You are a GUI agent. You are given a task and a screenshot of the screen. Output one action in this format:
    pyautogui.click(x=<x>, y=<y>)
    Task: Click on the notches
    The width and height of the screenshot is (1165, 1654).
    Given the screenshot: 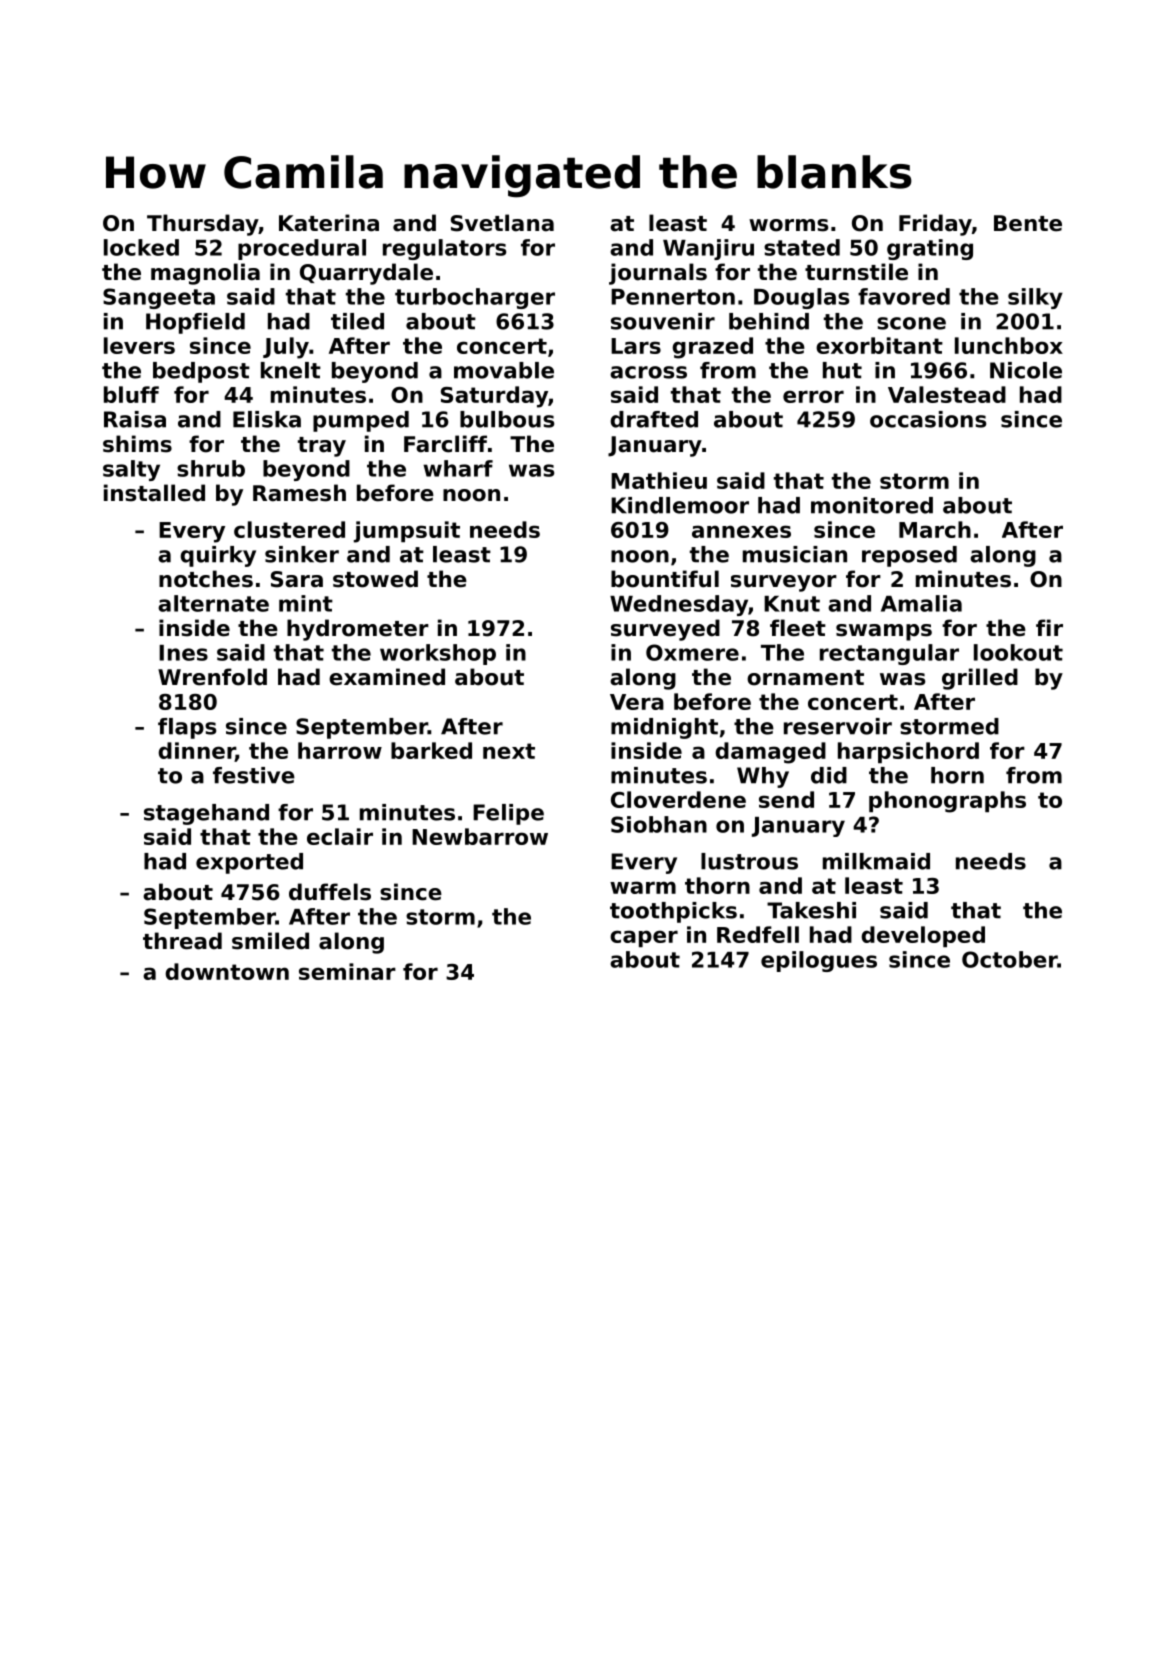 What is the action you would take?
    pyautogui.click(x=206, y=579)
